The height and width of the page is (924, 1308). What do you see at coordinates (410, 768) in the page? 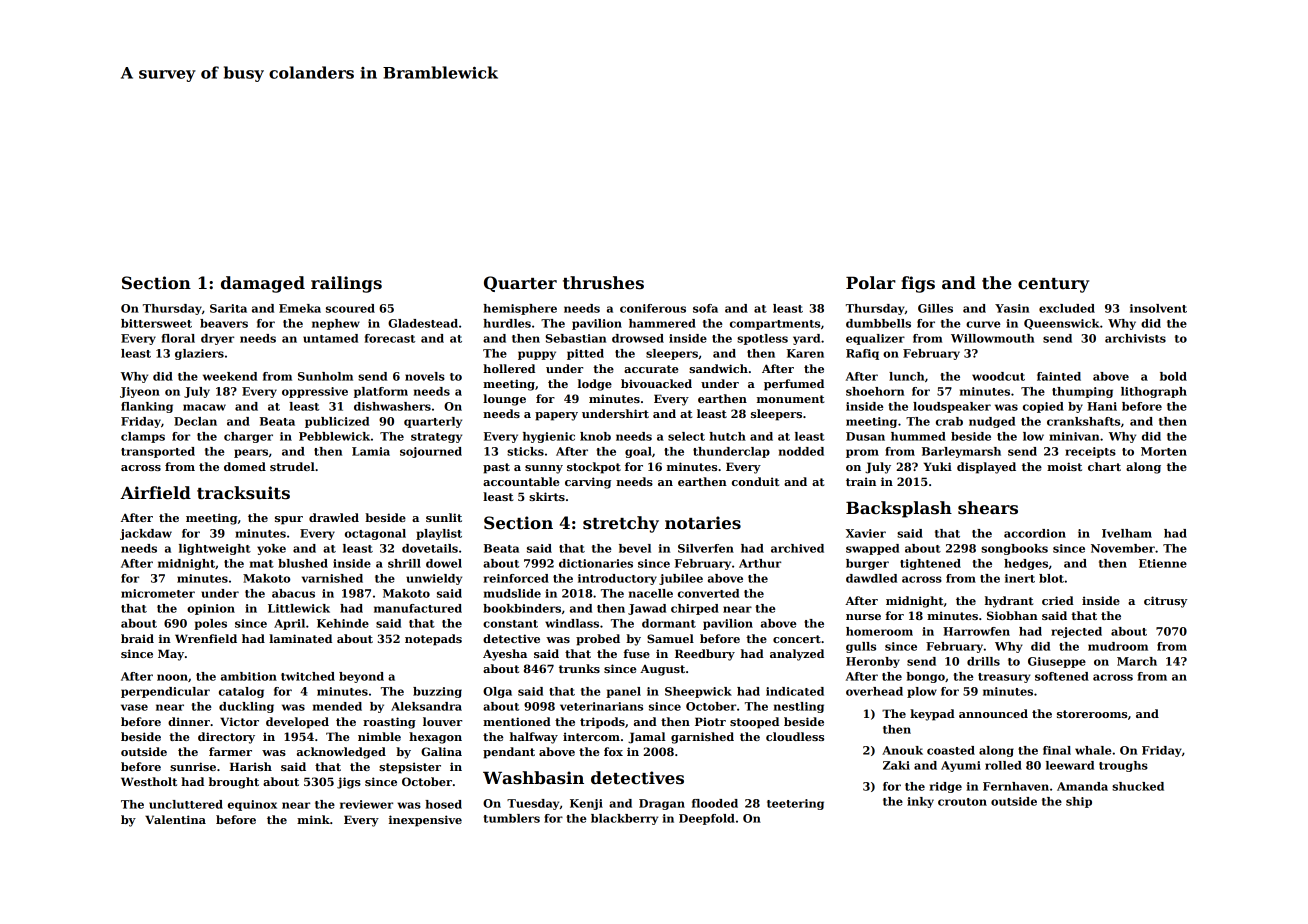
I see `stepsister` at bounding box center [410, 768].
